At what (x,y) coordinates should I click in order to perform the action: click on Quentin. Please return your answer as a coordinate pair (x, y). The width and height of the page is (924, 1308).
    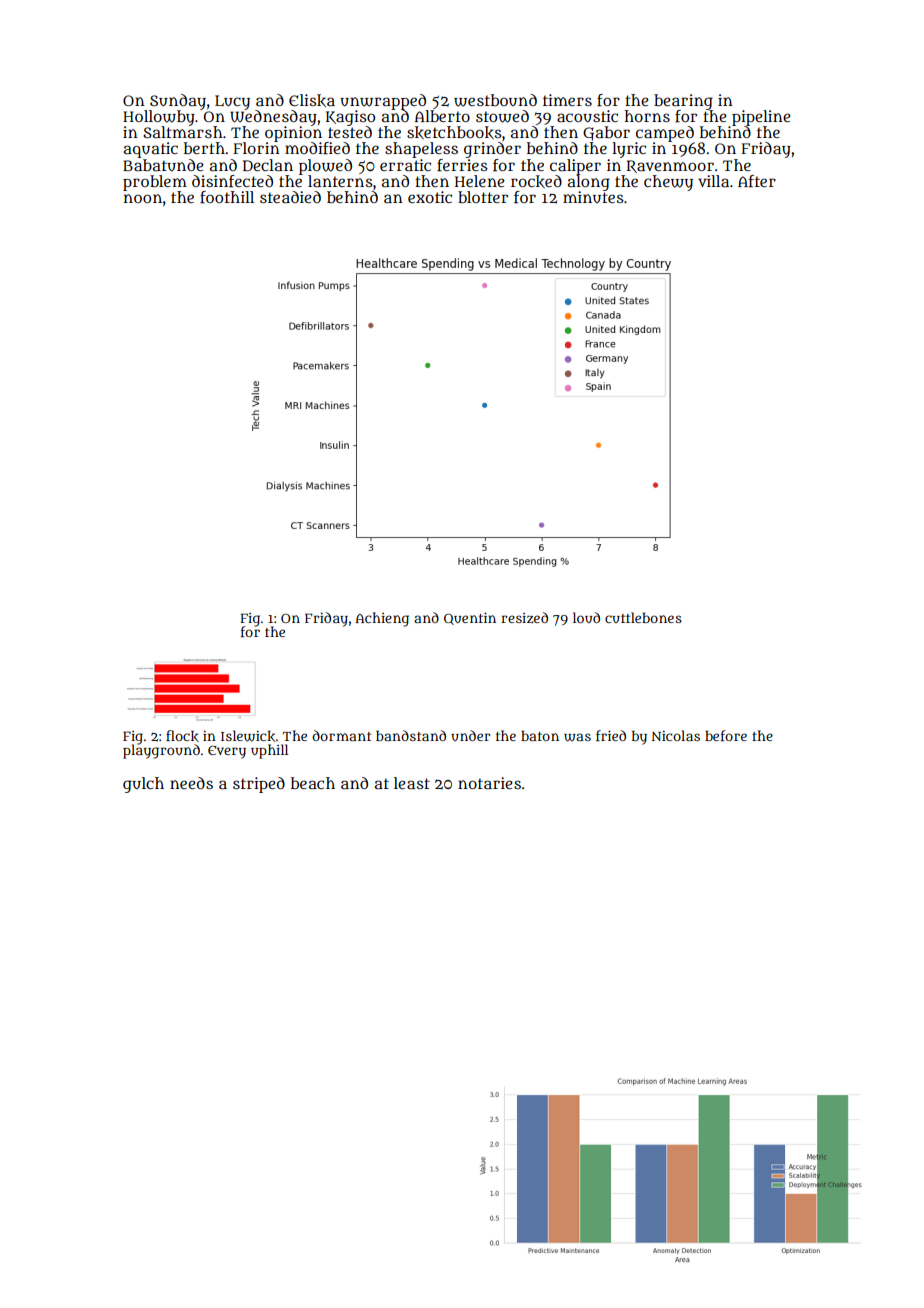
    Looking at the image, I should click on (470, 618).
